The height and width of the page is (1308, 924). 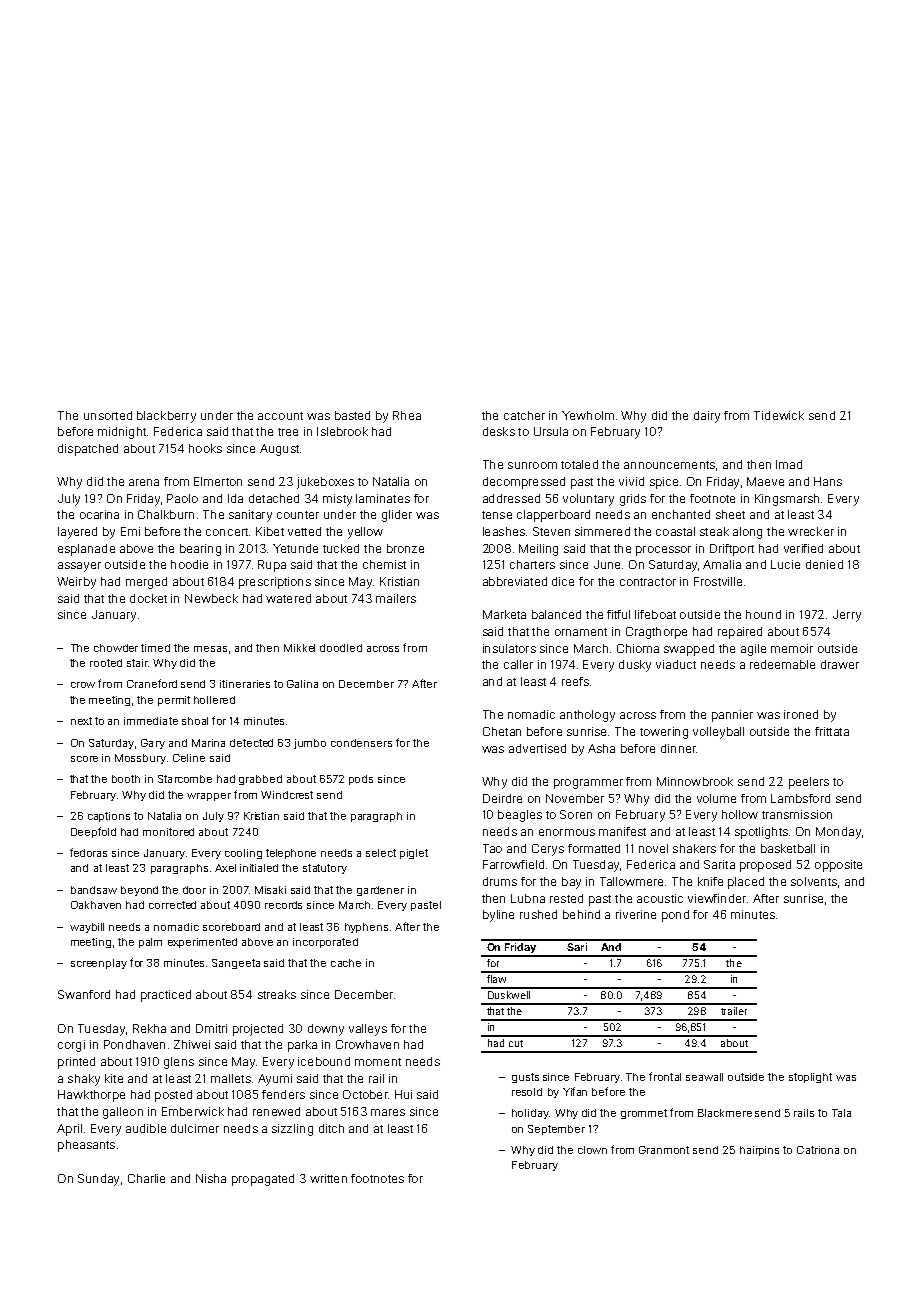 I want to click on viewfinder, so click(x=717, y=898).
